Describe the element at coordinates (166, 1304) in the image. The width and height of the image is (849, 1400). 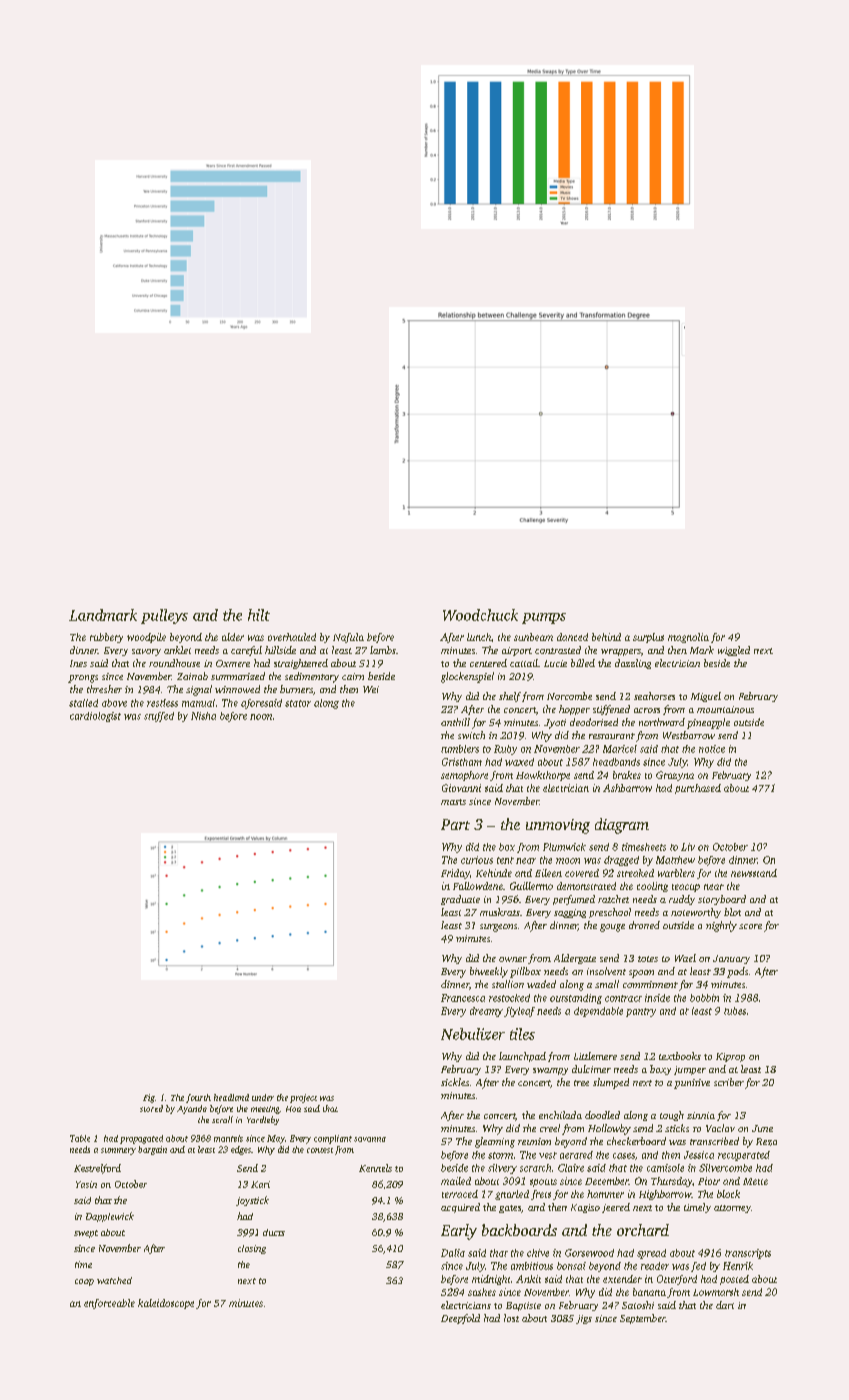
I see `kaleidoscope` at that location.
